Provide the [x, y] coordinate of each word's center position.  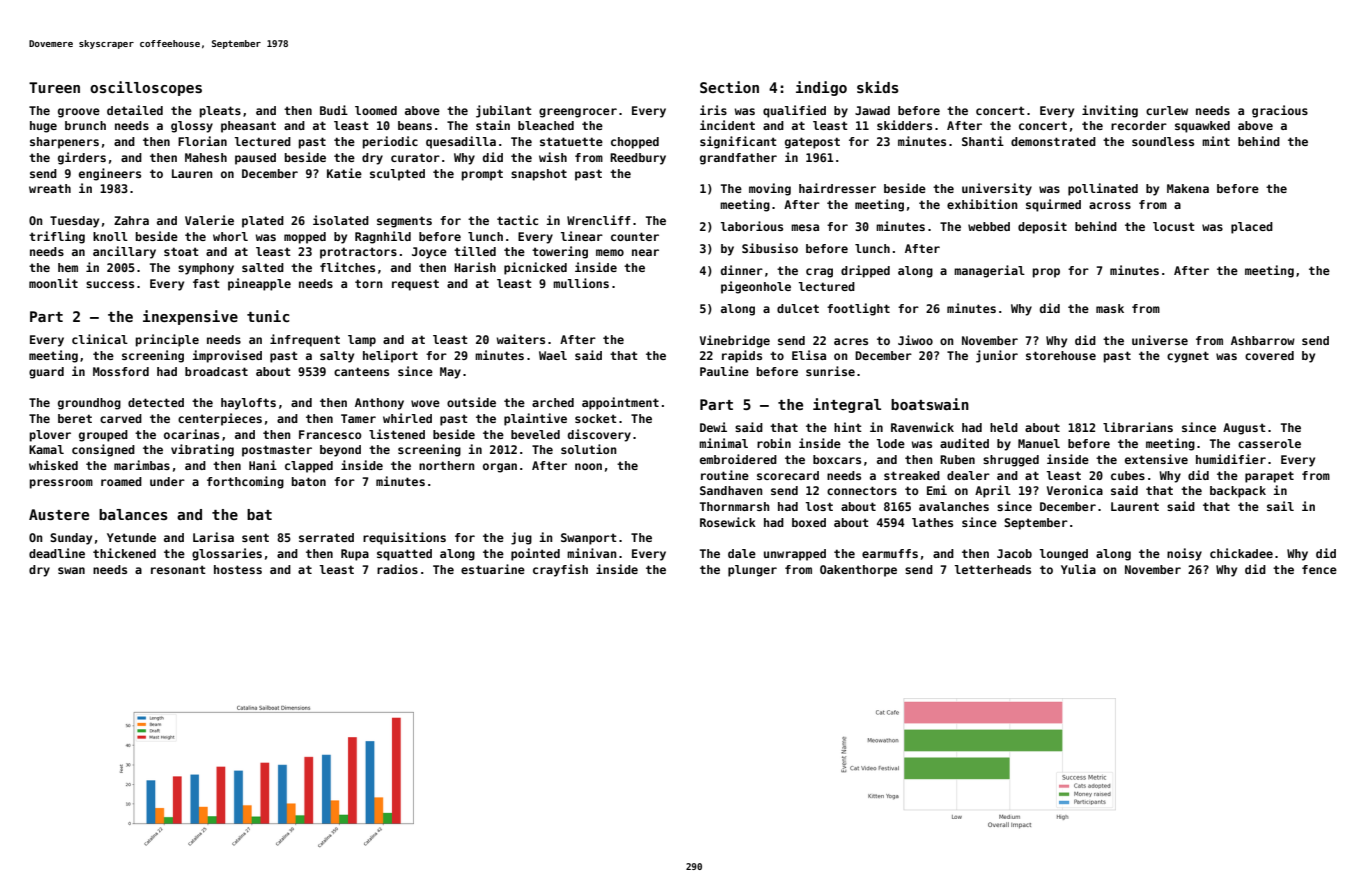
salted [263, 267]
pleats [220, 112]
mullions [581, 283]
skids [878, 87]
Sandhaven [731, 490]
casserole [1269, 443]
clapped [309, 467]
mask [1110, 308]
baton [309, 481]
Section [729, 87]
